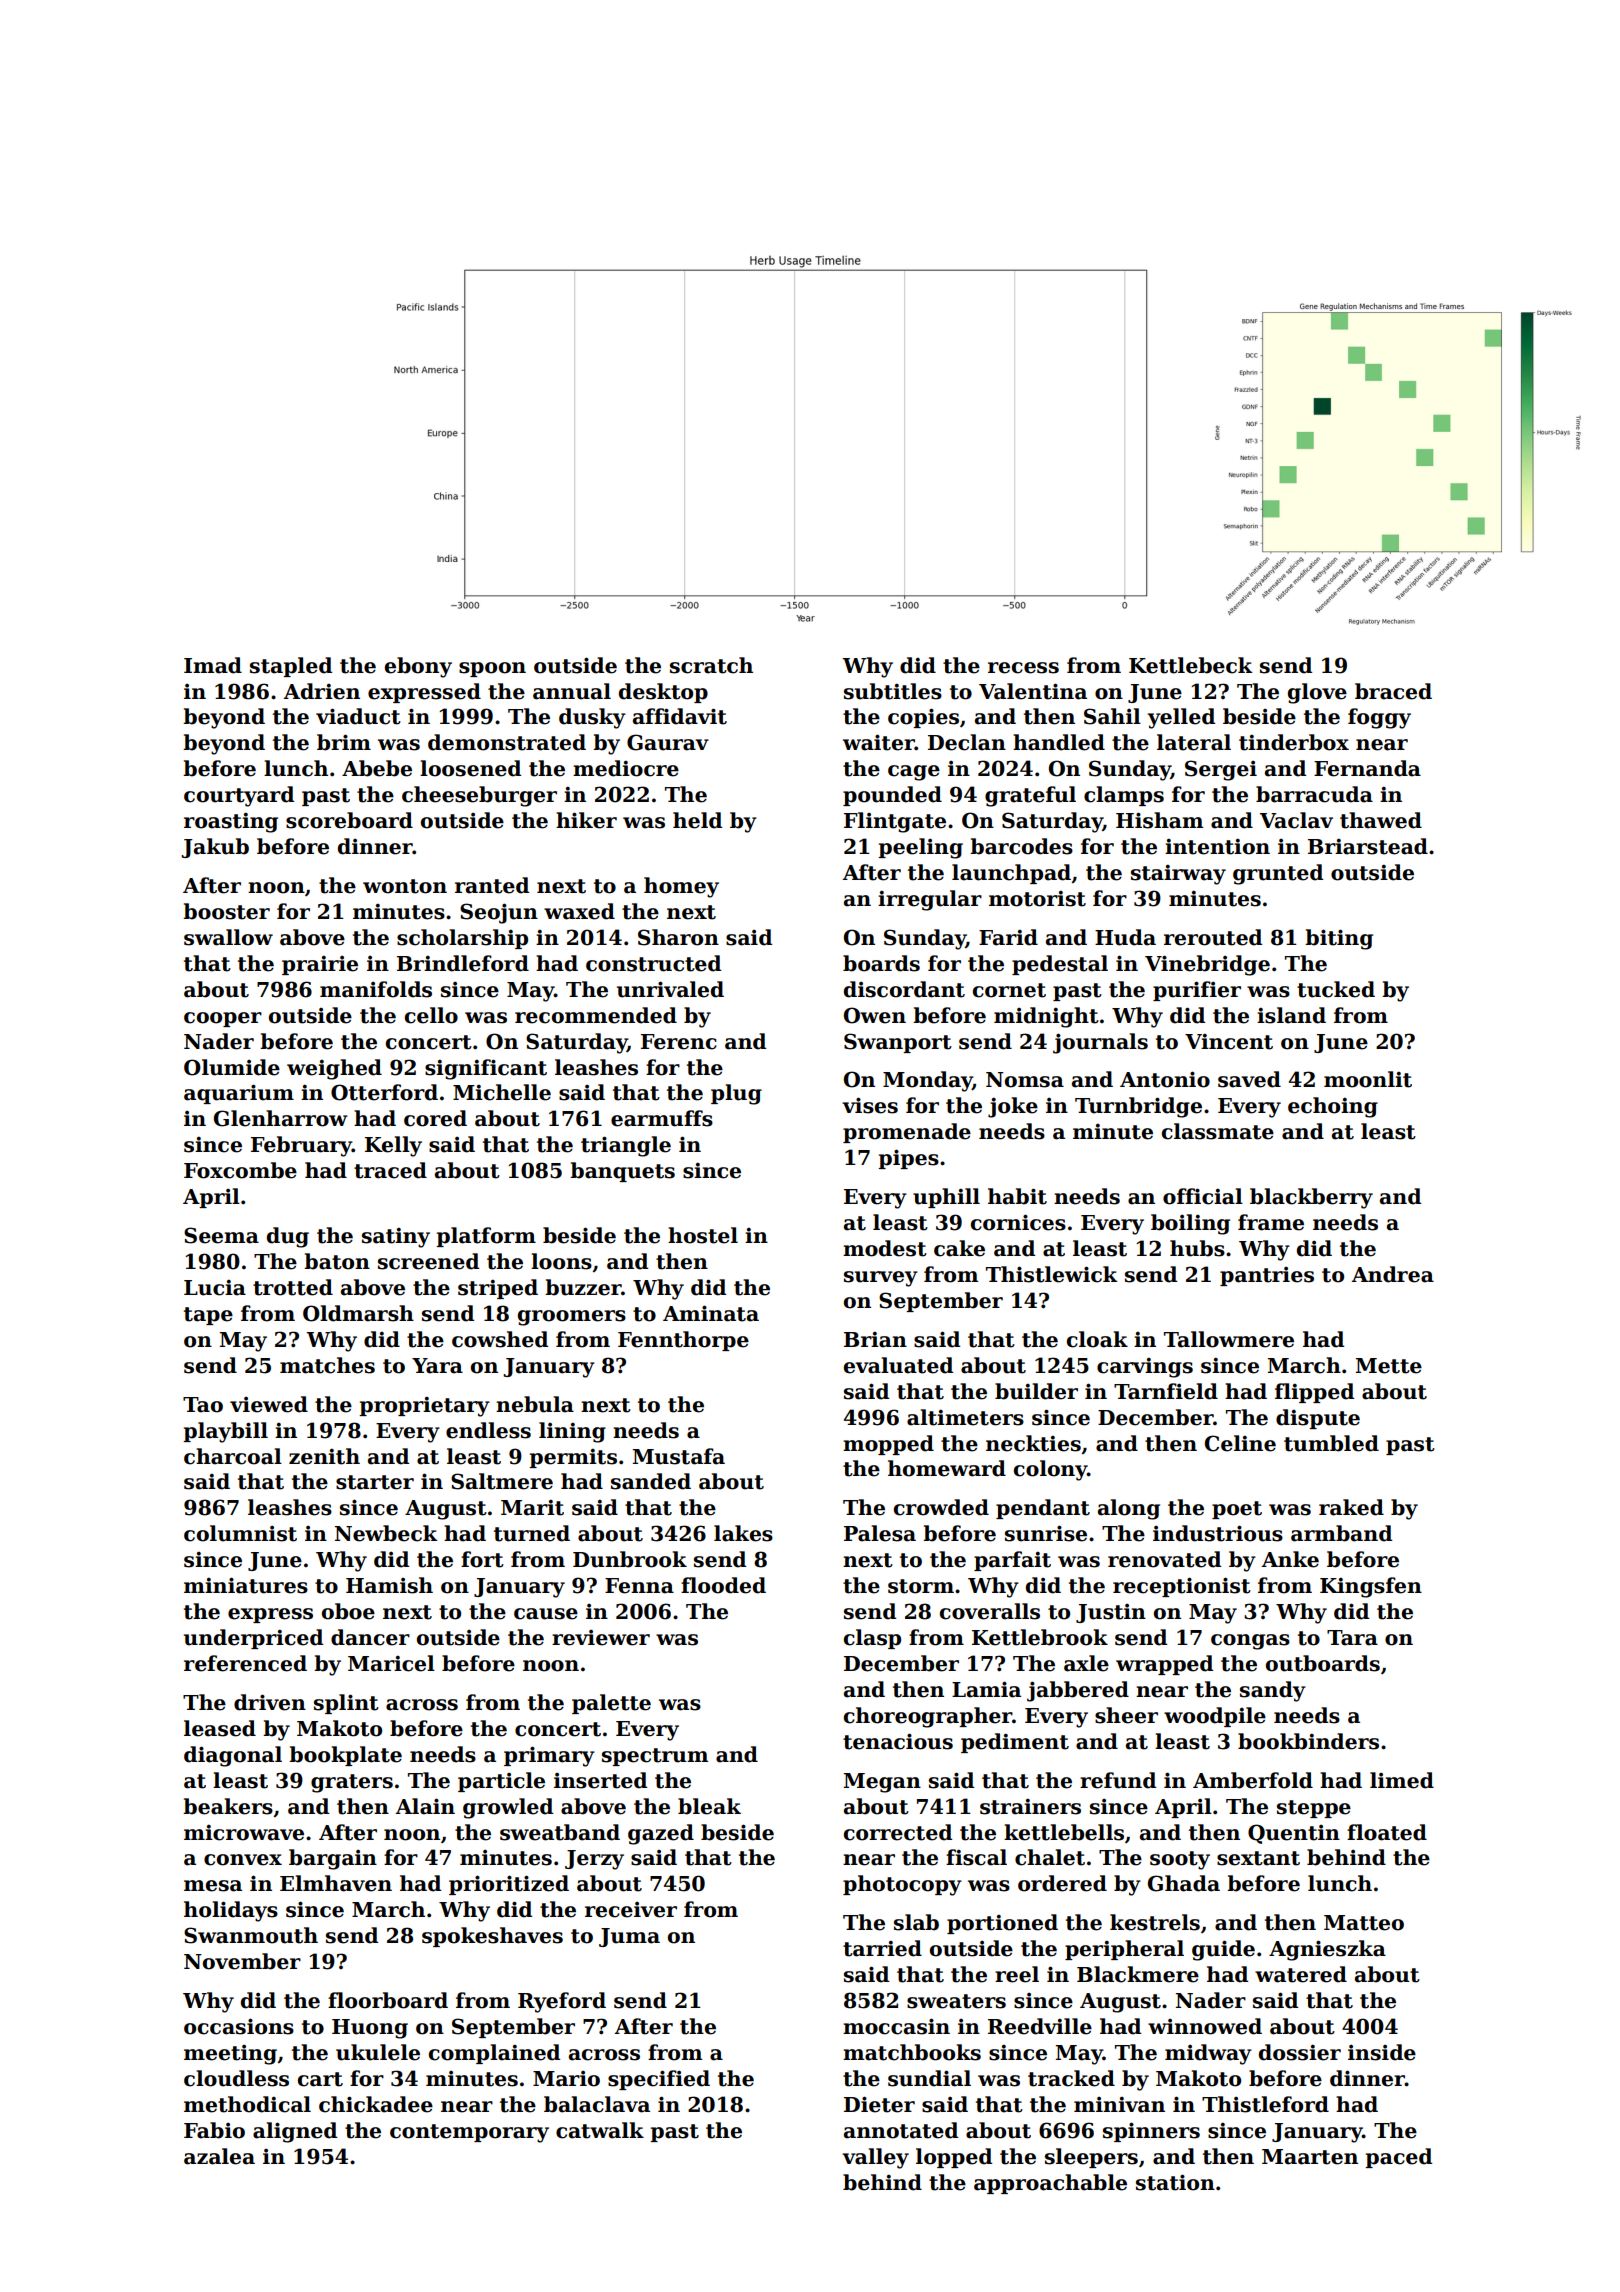  Describe the element at coordinates (967, 742) in the image. I see `Declan` at that location.
